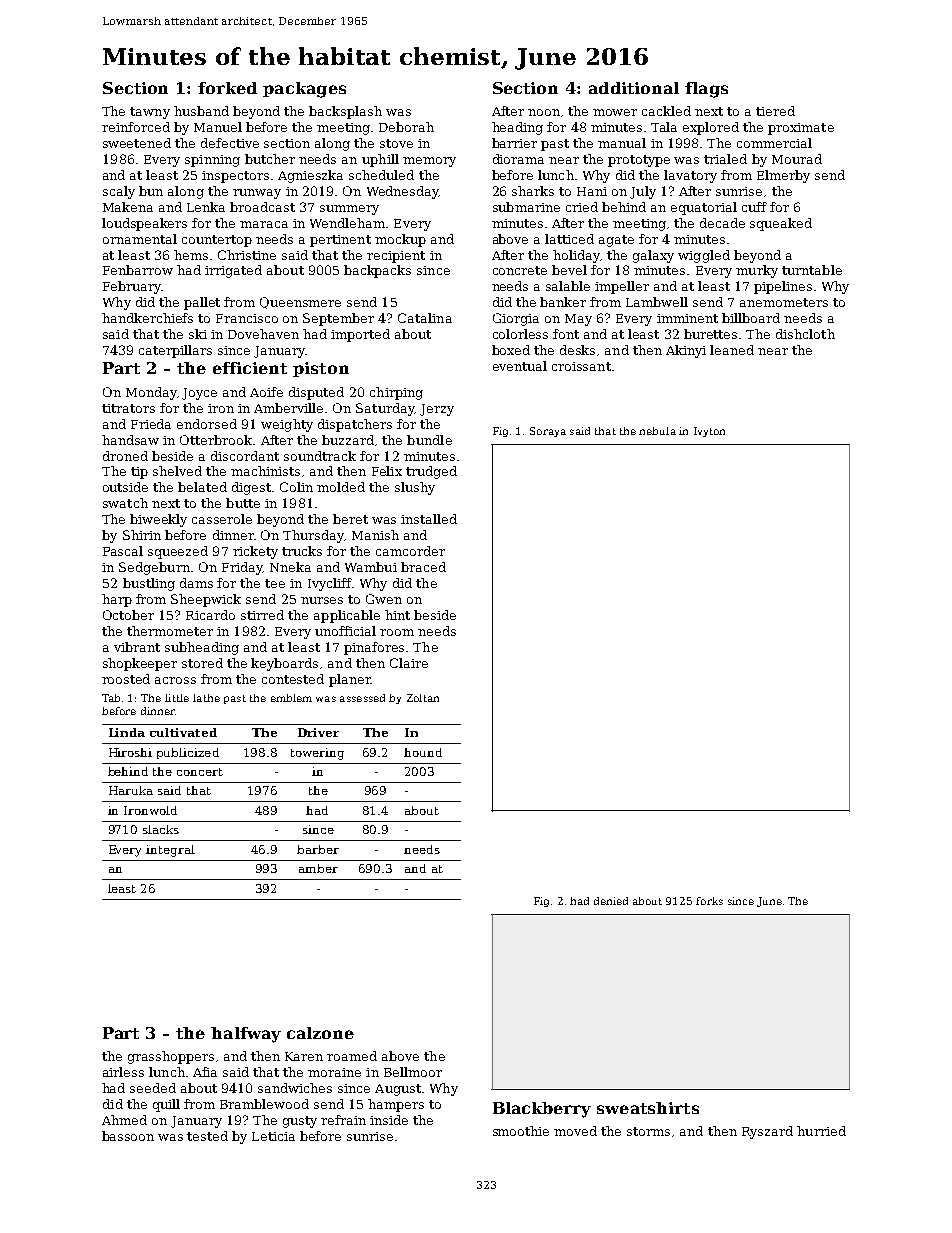 This image has height=1233, width=952. I want to click on Ivyton, so click(709, 432).
